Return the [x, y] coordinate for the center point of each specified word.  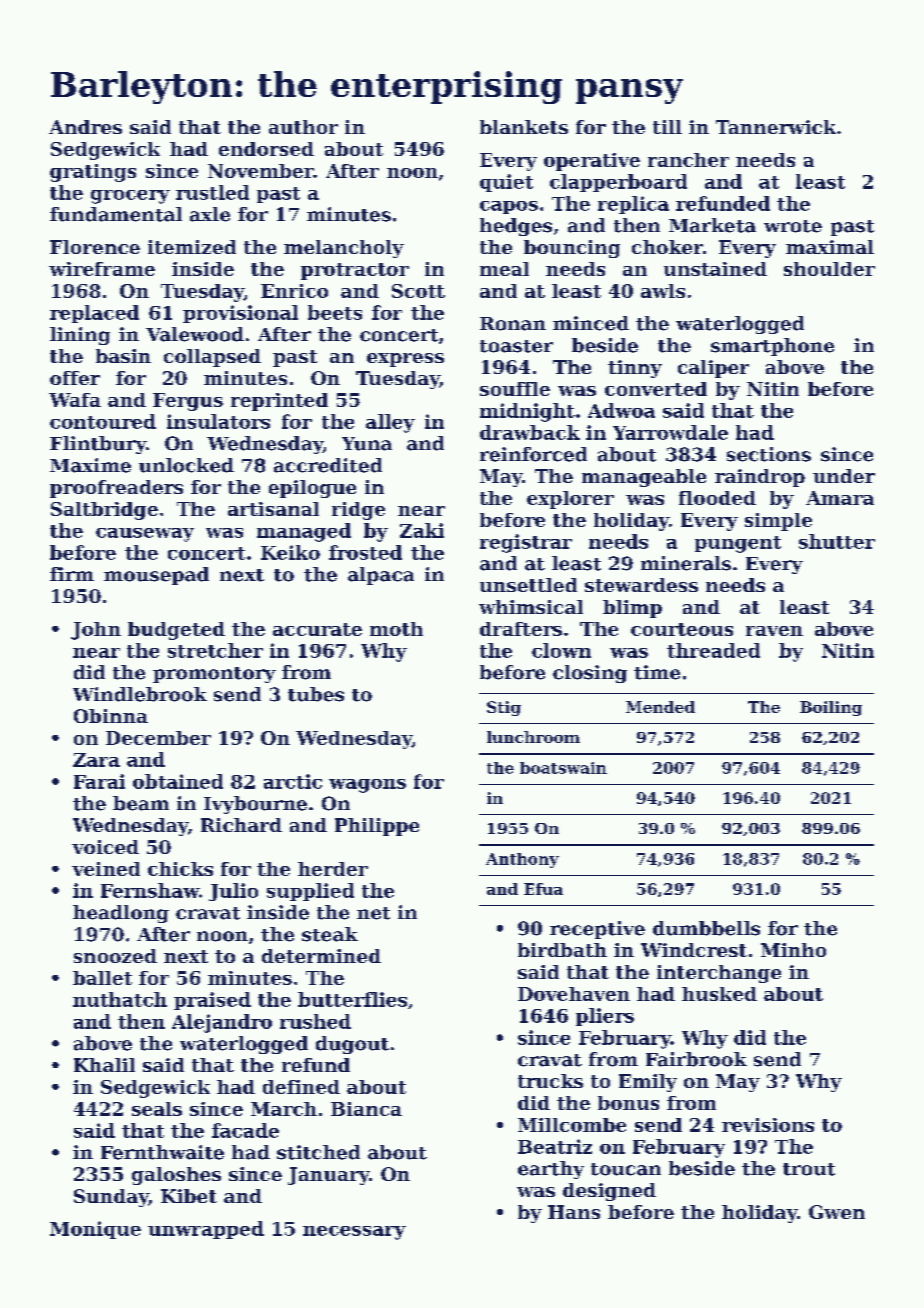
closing [590, 674]
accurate [317, 629]
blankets [524, 127]
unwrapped [206, 1230]
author [303, 127]
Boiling [831, 708]
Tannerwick [776, 127]
